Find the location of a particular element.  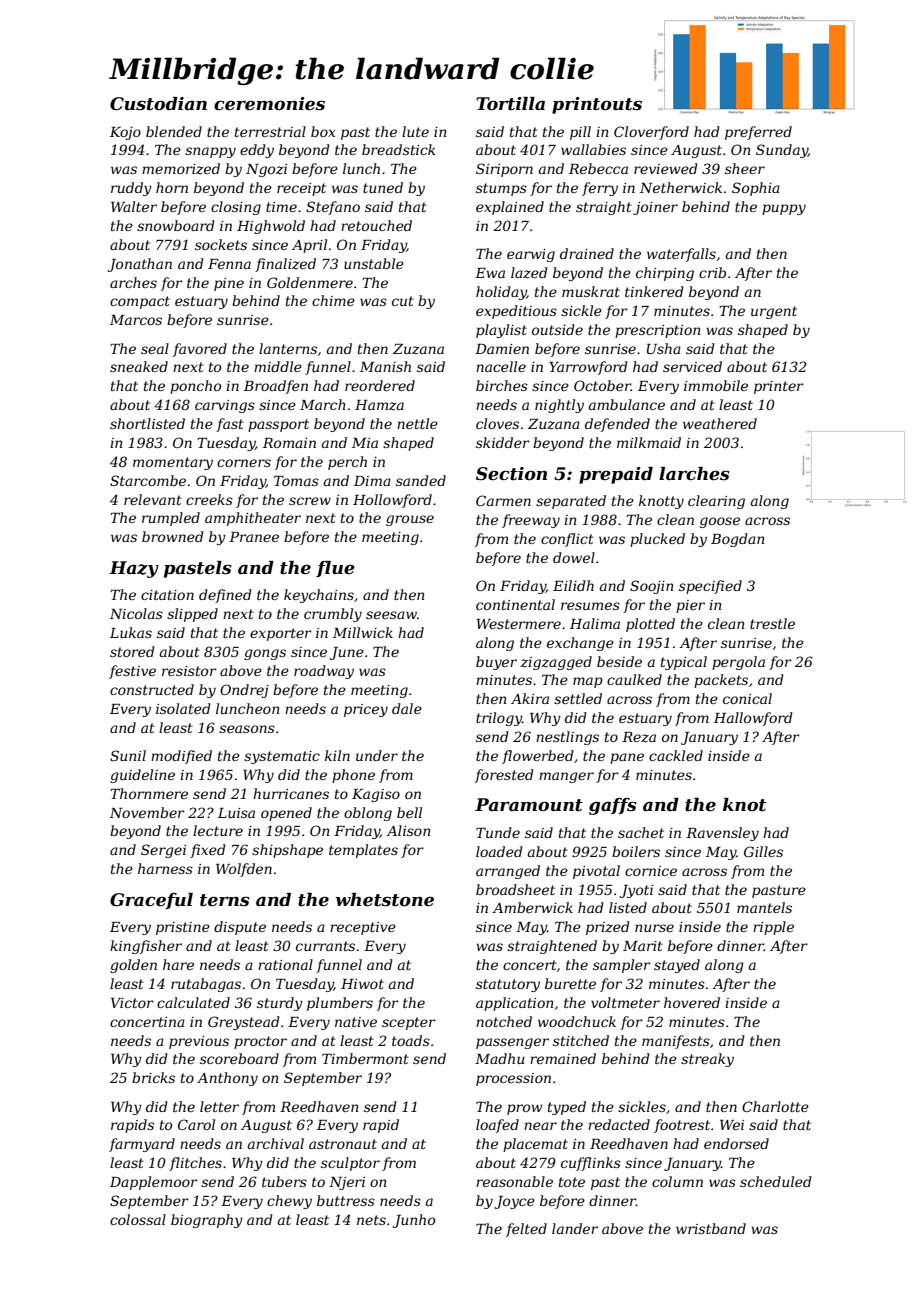

cloves is located at coordinates (497, 423).
